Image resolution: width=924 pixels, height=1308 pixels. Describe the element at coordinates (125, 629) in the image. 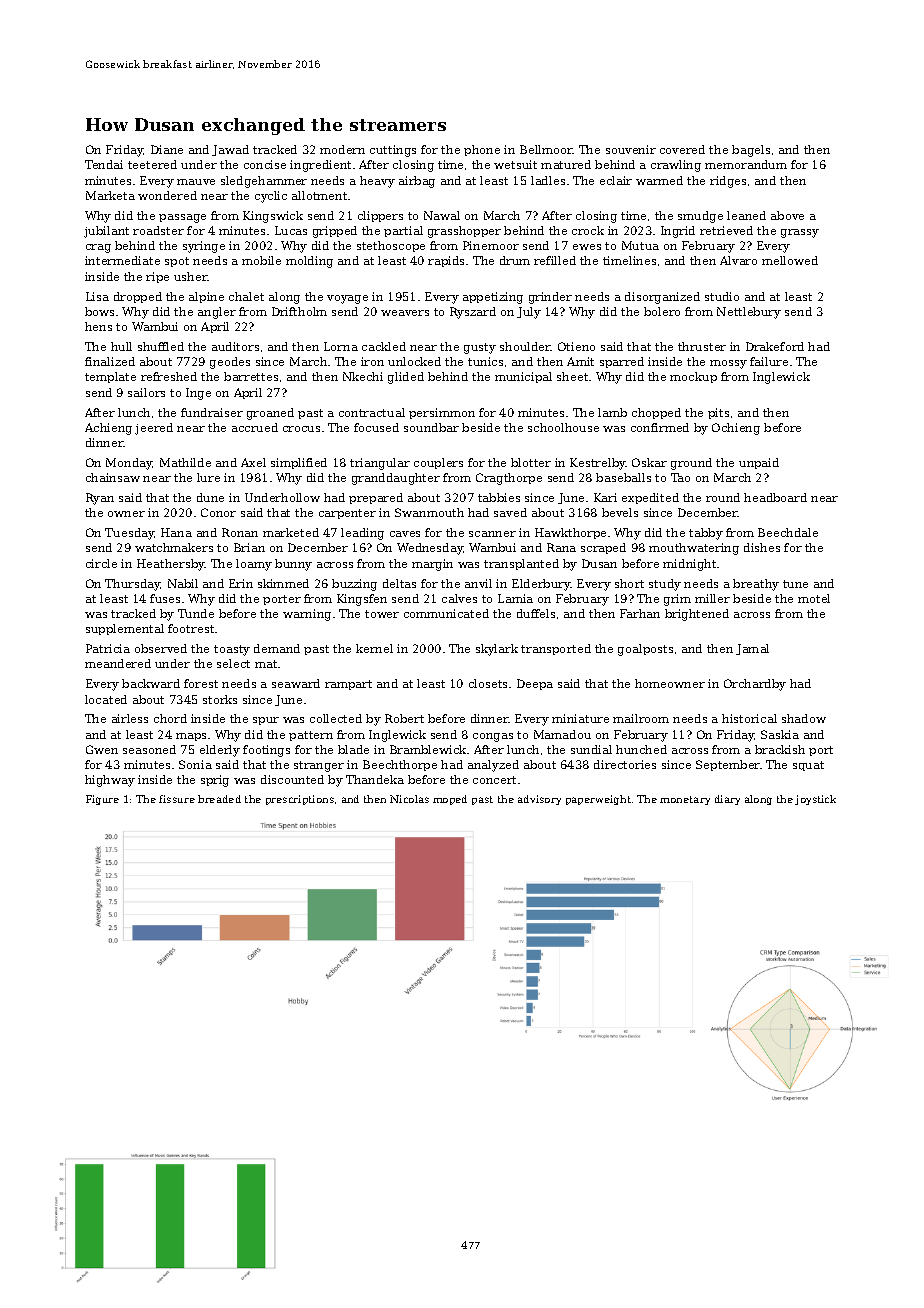

I see `supplemental` at that location.
